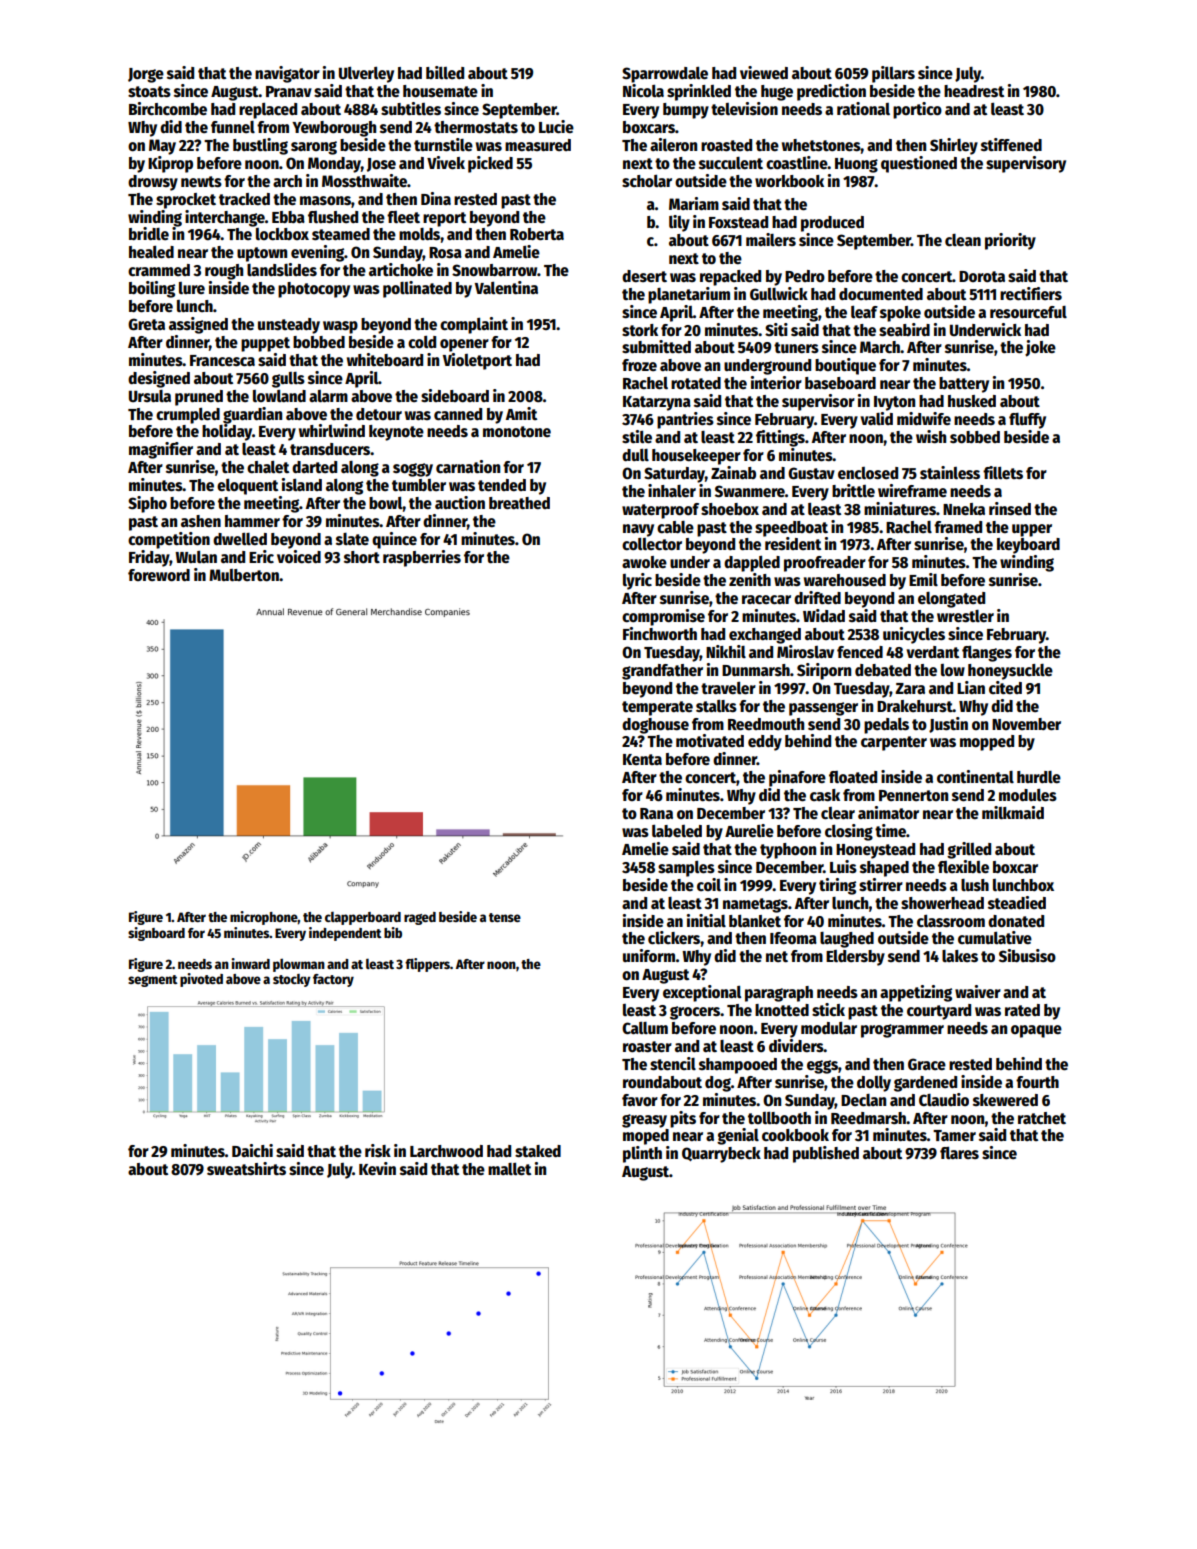 The width and height of the screenshot is (1197, 1549). Describe the element at coordinates (264, 918) in the screenshot. I see `microphone` at that location.
